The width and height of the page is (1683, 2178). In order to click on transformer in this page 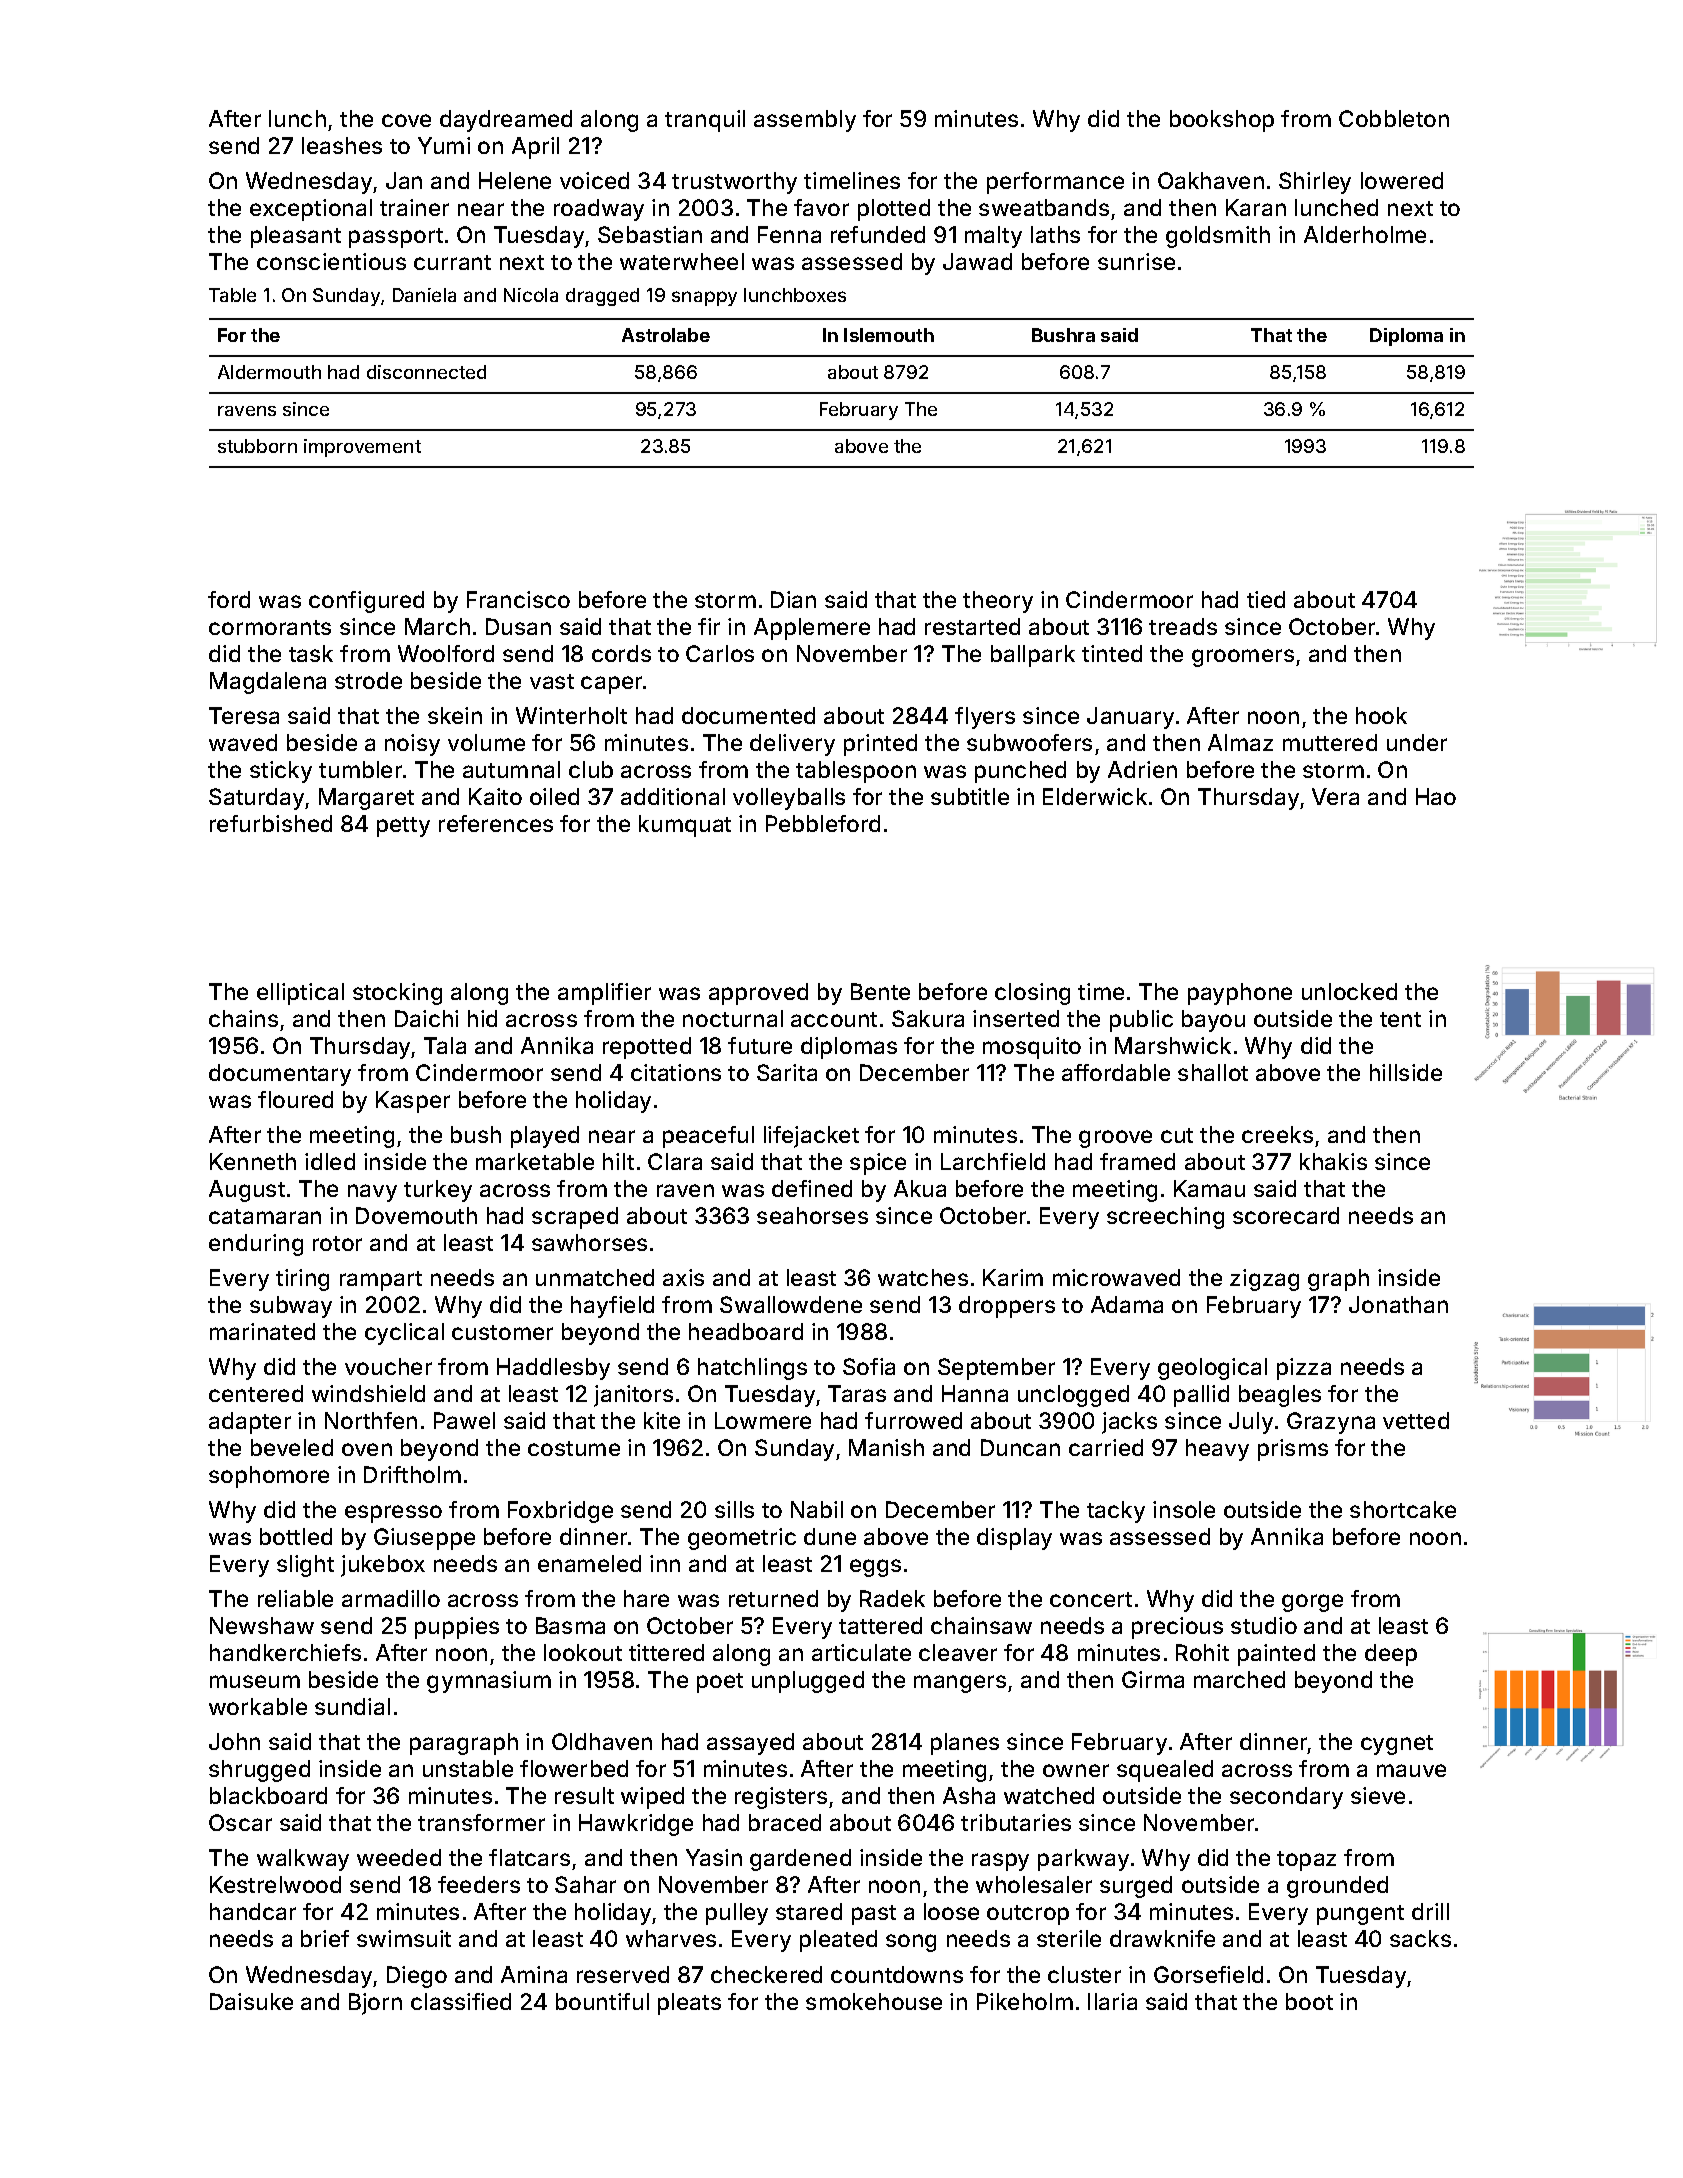, I will do `click(481, 1822)`.
